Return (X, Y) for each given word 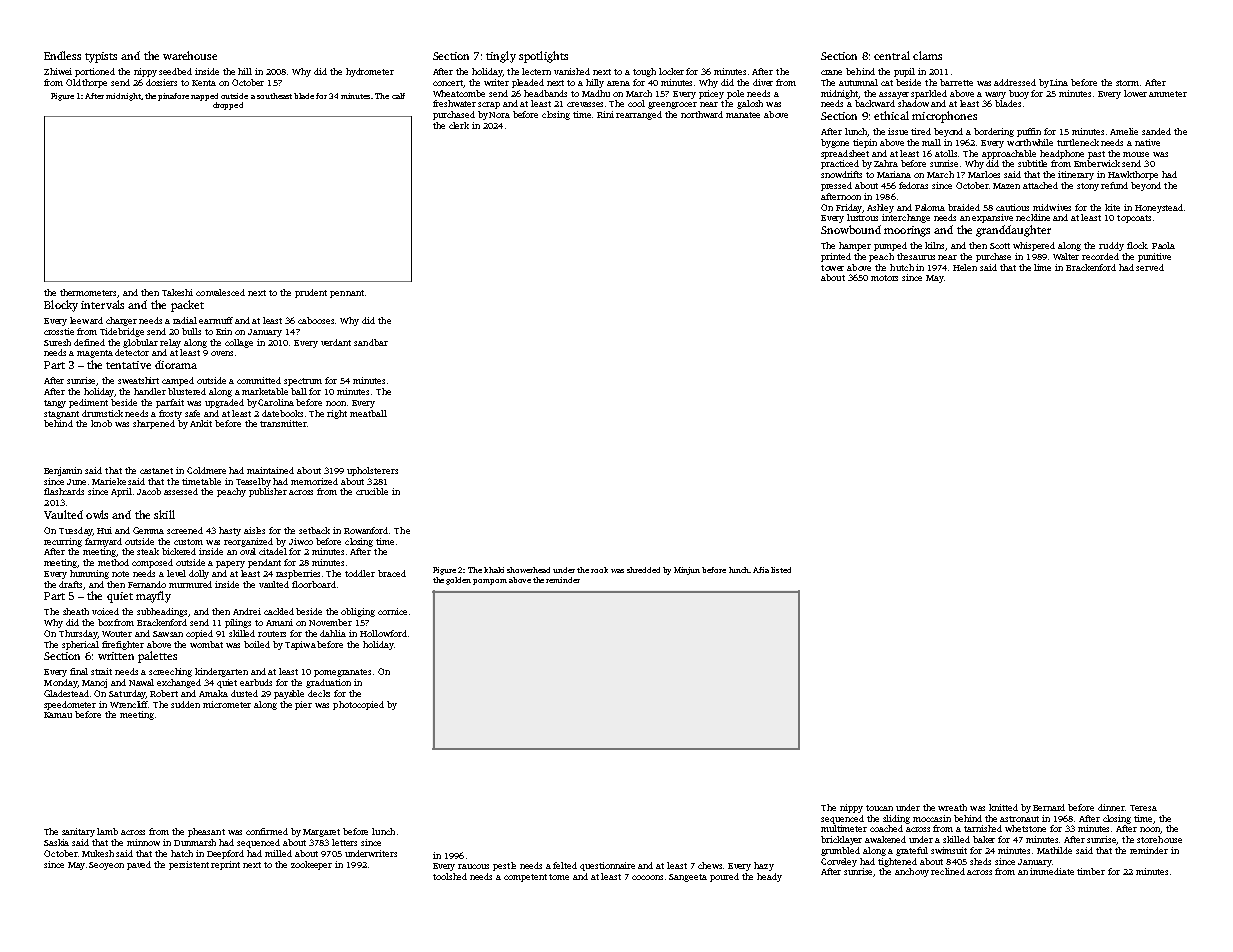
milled (278, 853)
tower (832, 268)
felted (565, 865)
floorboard (314, 584)
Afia (761, 570)
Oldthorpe (86, 83)
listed (781, 570)
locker (671, 71)
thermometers (89, 293)
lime (1042, 267)
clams (927, 55)
